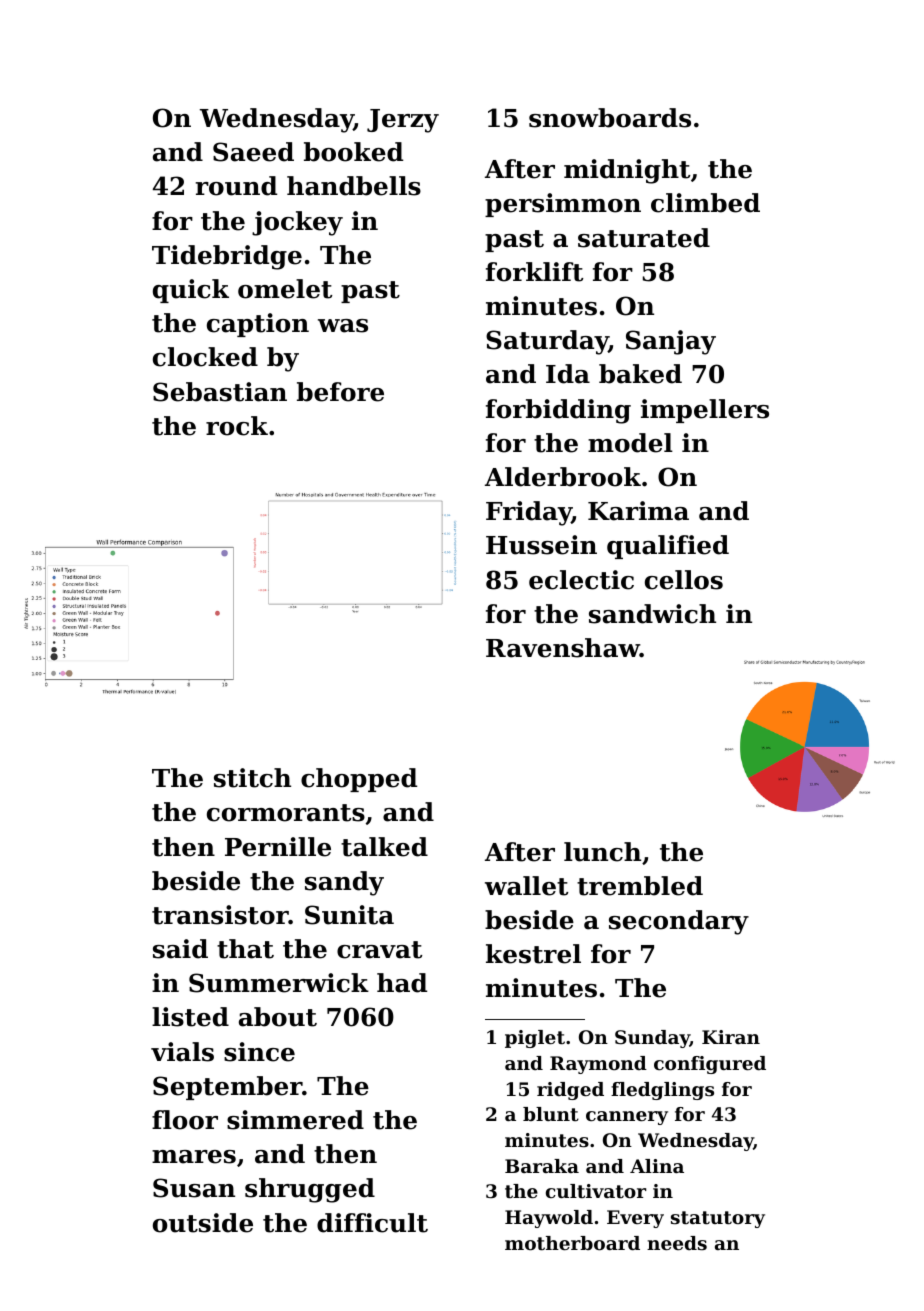 This screenshot has width=924, height=1311. Describe the element at coordinates (384, 847) in the screenshot. I see `talked` at that location.
